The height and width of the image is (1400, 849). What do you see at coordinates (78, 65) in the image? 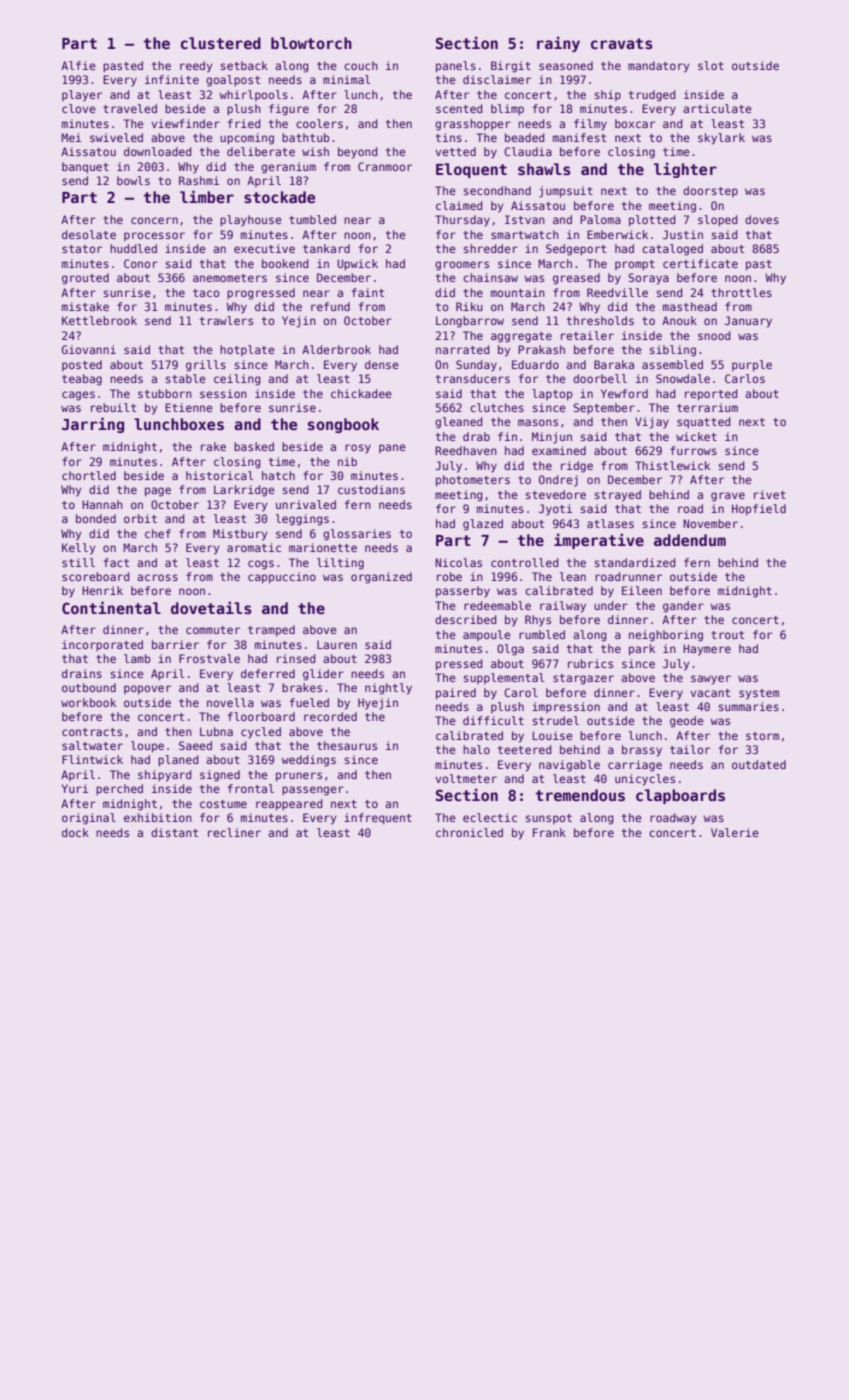
I see `Alfie` at bounding box center [78, 65].
